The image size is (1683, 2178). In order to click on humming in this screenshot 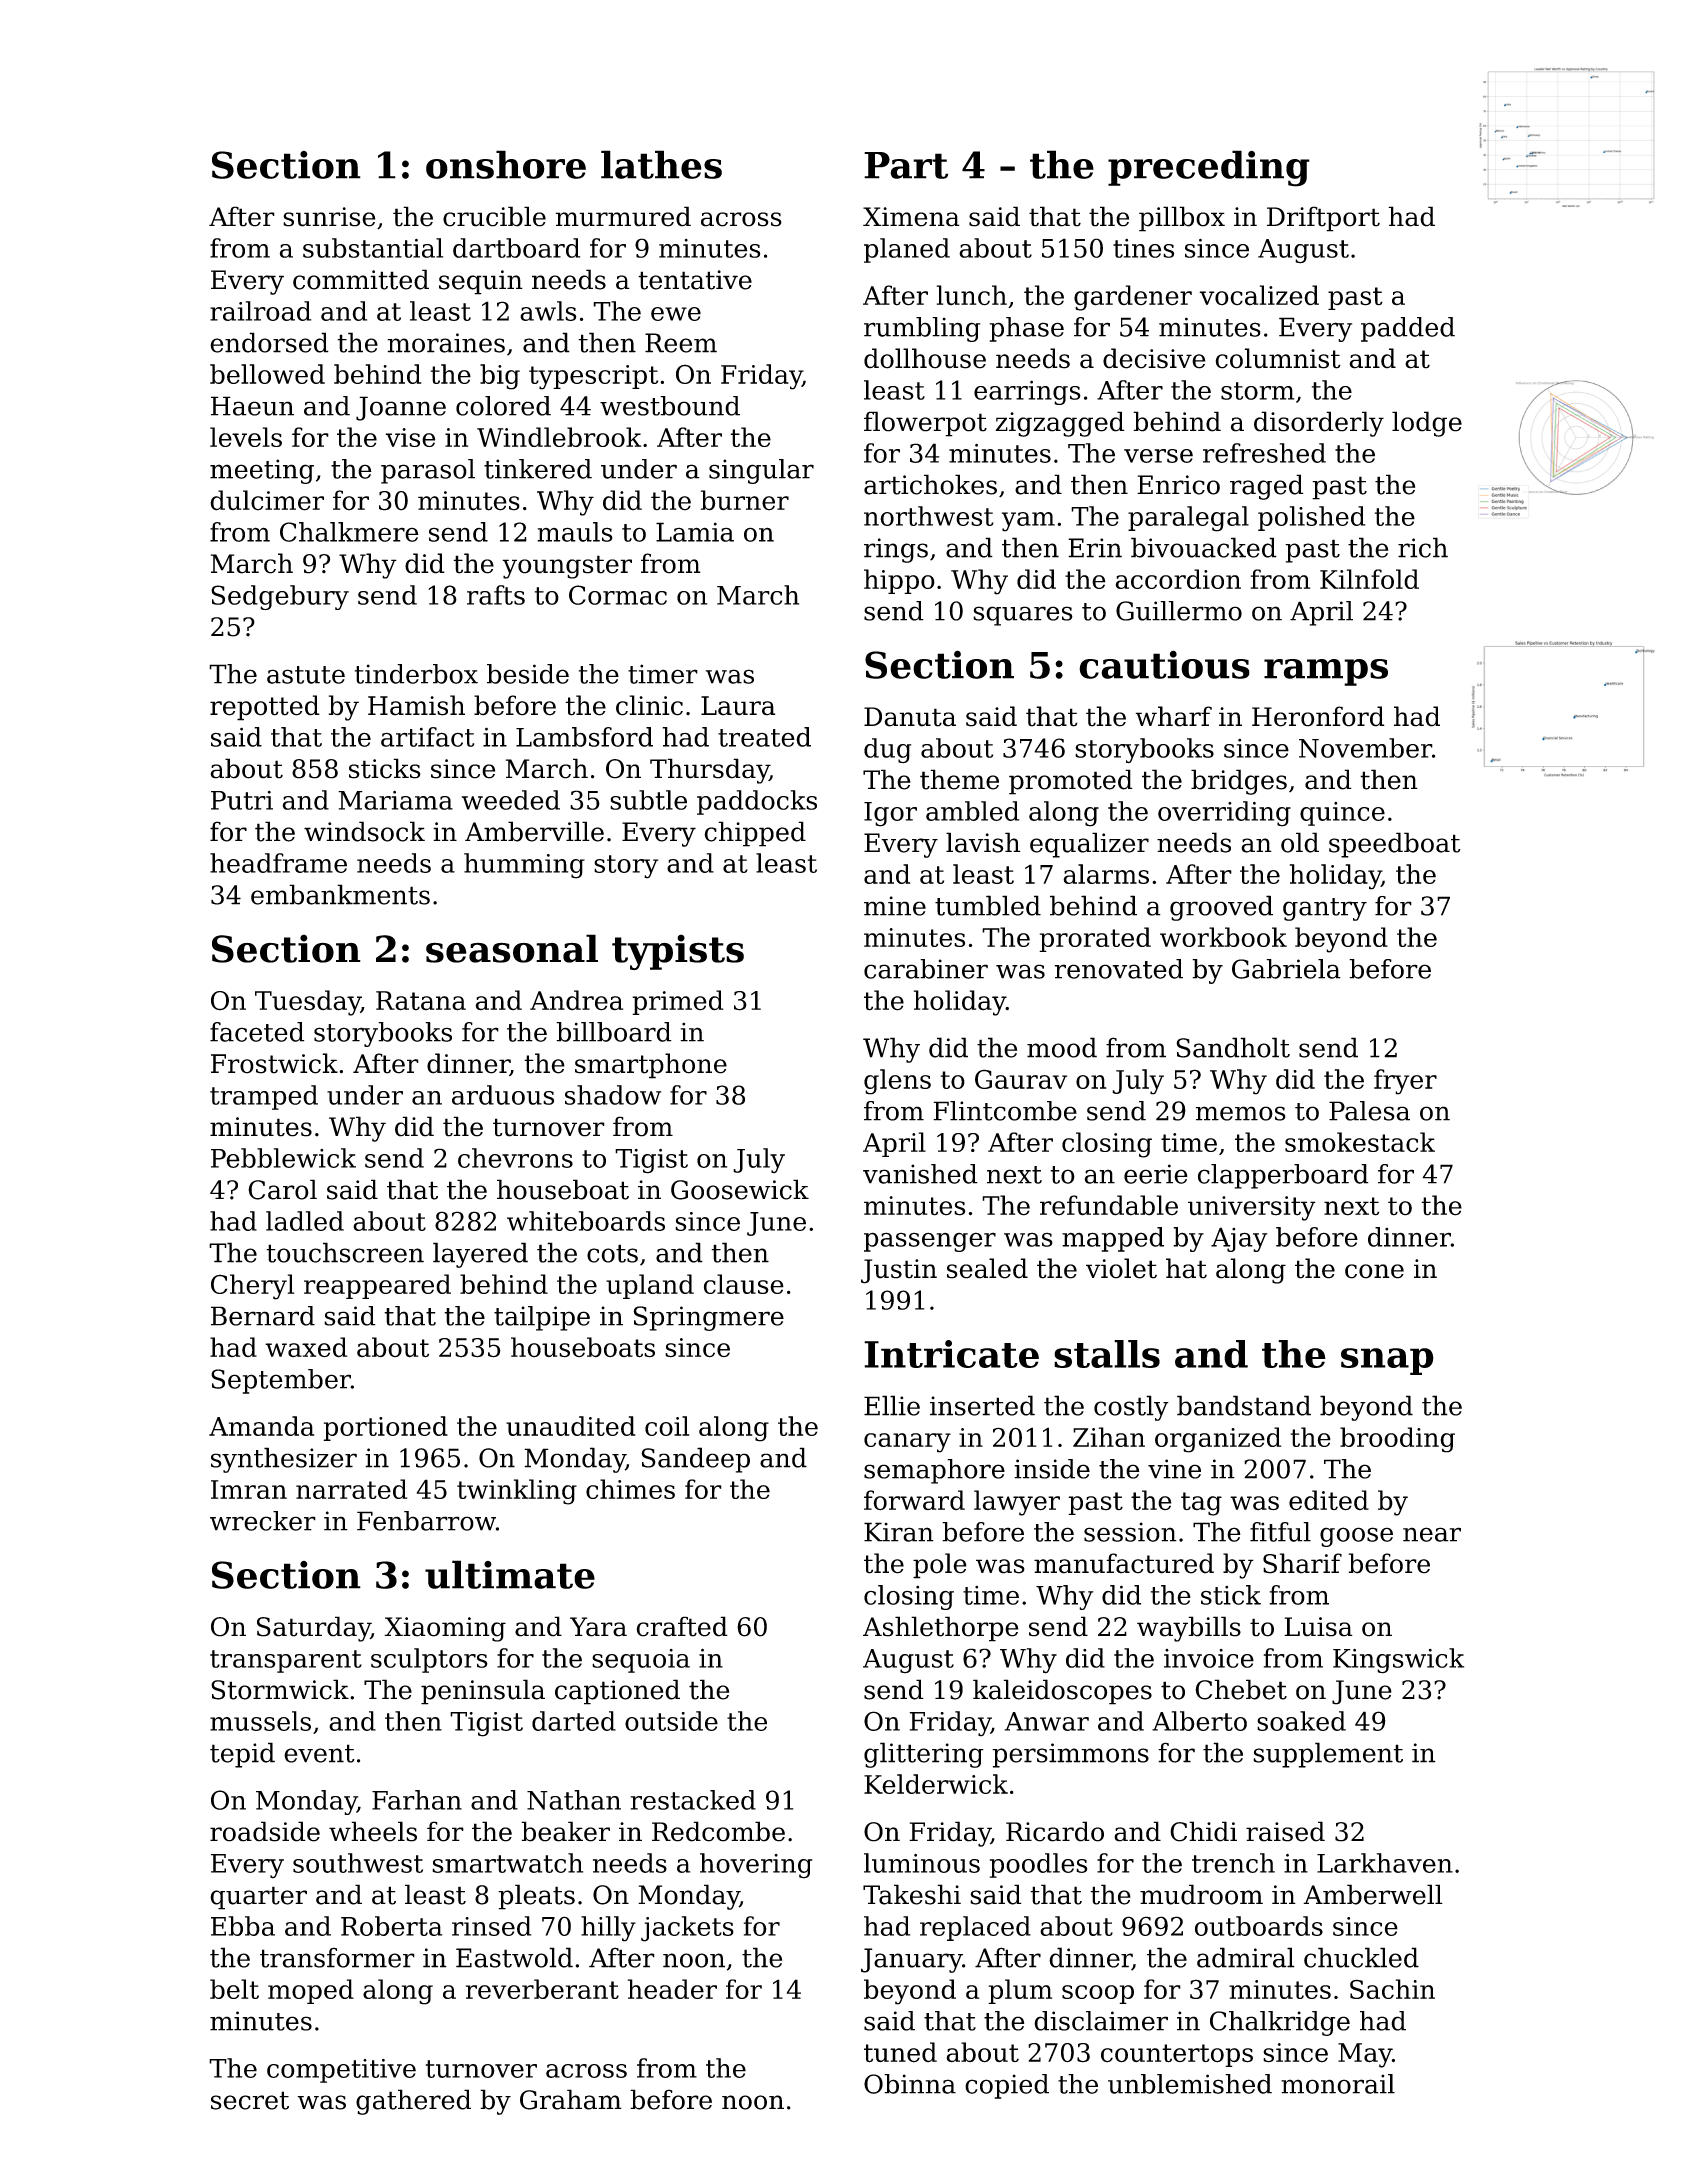, I will do `click(524, 866)`.
